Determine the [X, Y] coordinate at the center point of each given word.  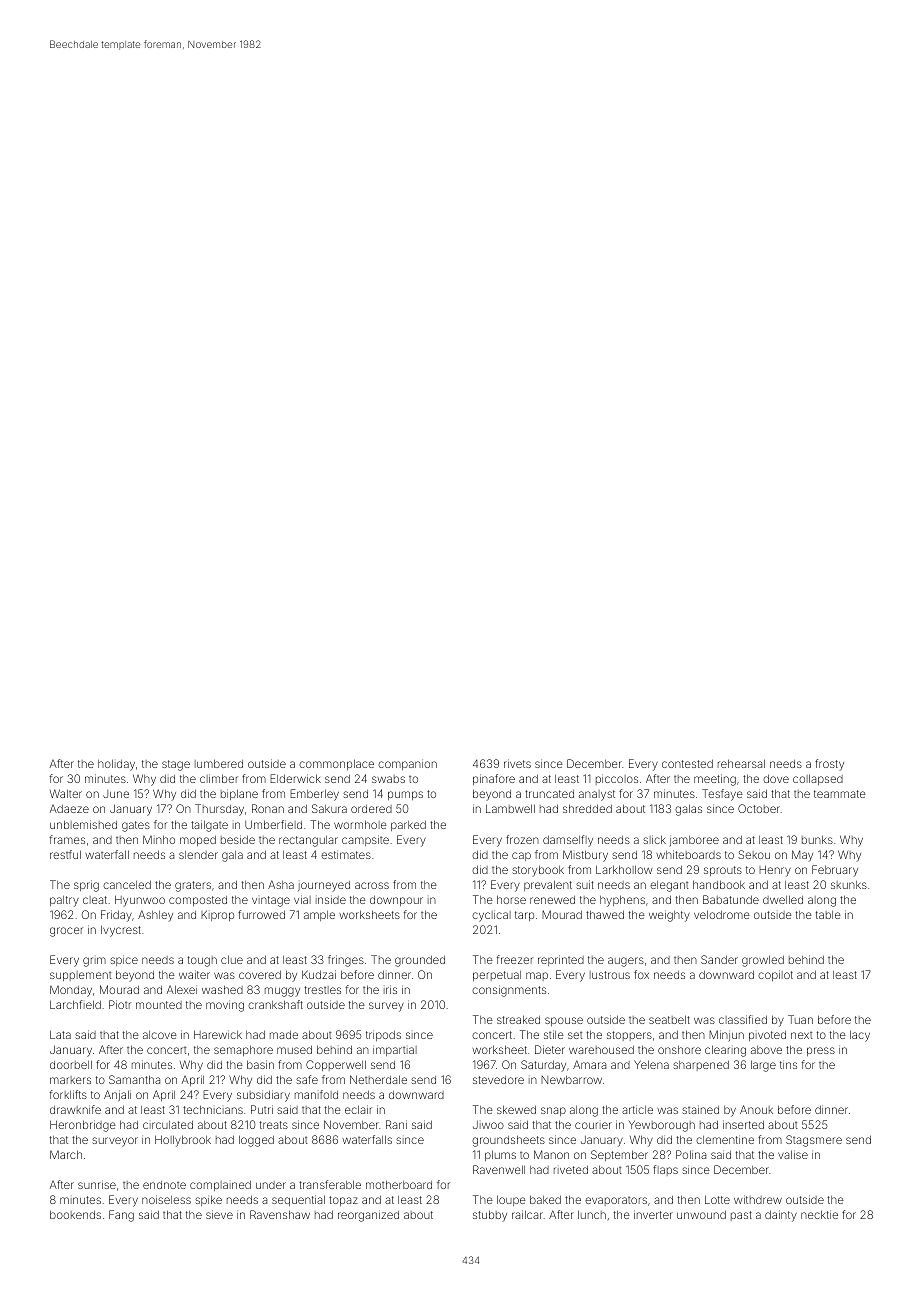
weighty [669, 916]
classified [743, 1019]
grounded [420, 961]
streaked [518, 1019]
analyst [597, 795]
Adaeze [69, 809]
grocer [66, 932]
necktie [819, 1214]
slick [654, 839]
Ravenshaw [280, 1214]
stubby [490, 1216]
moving [225, 1006]
